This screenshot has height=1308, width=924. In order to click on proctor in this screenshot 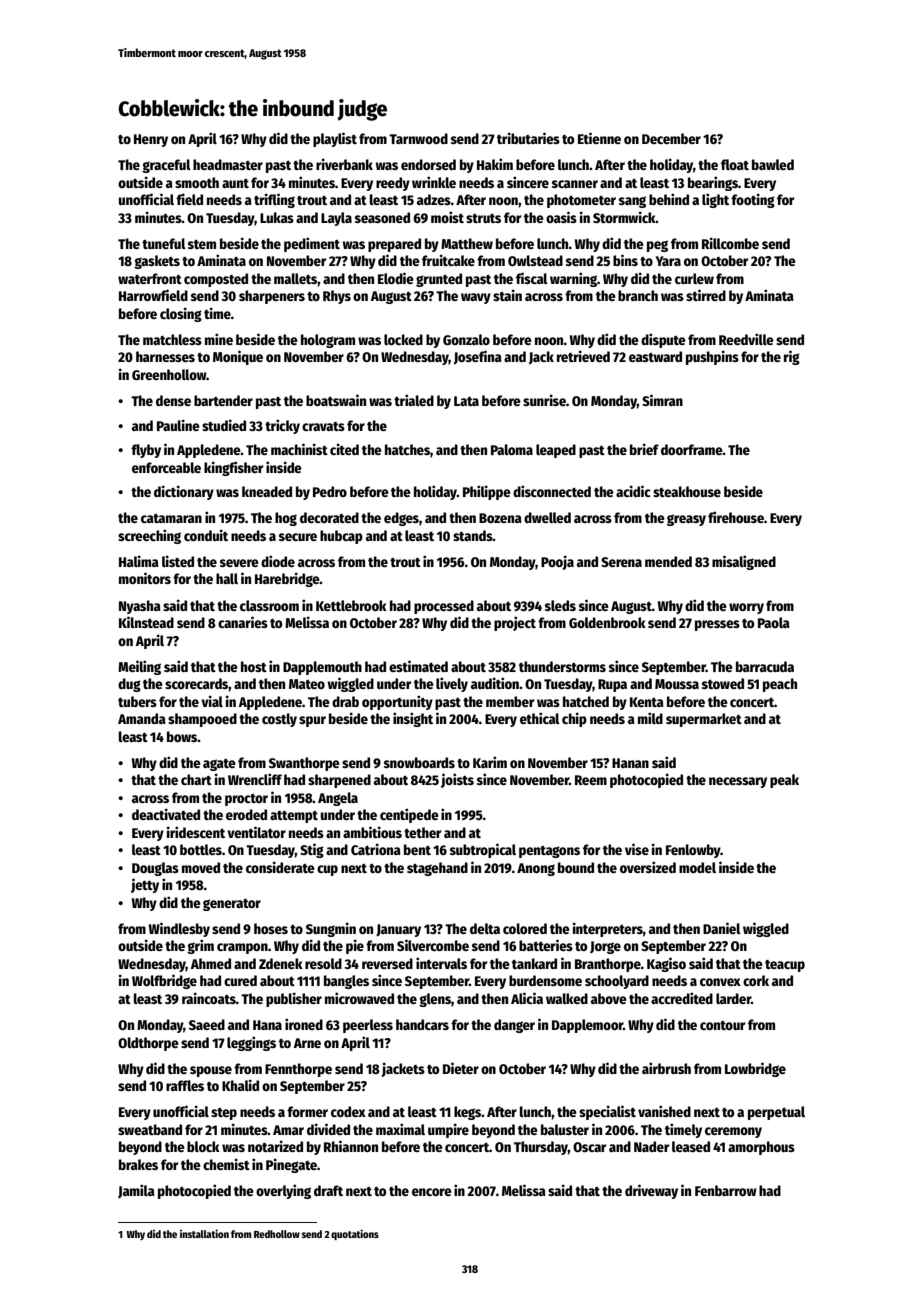, I will do `click(246, 800)`.
